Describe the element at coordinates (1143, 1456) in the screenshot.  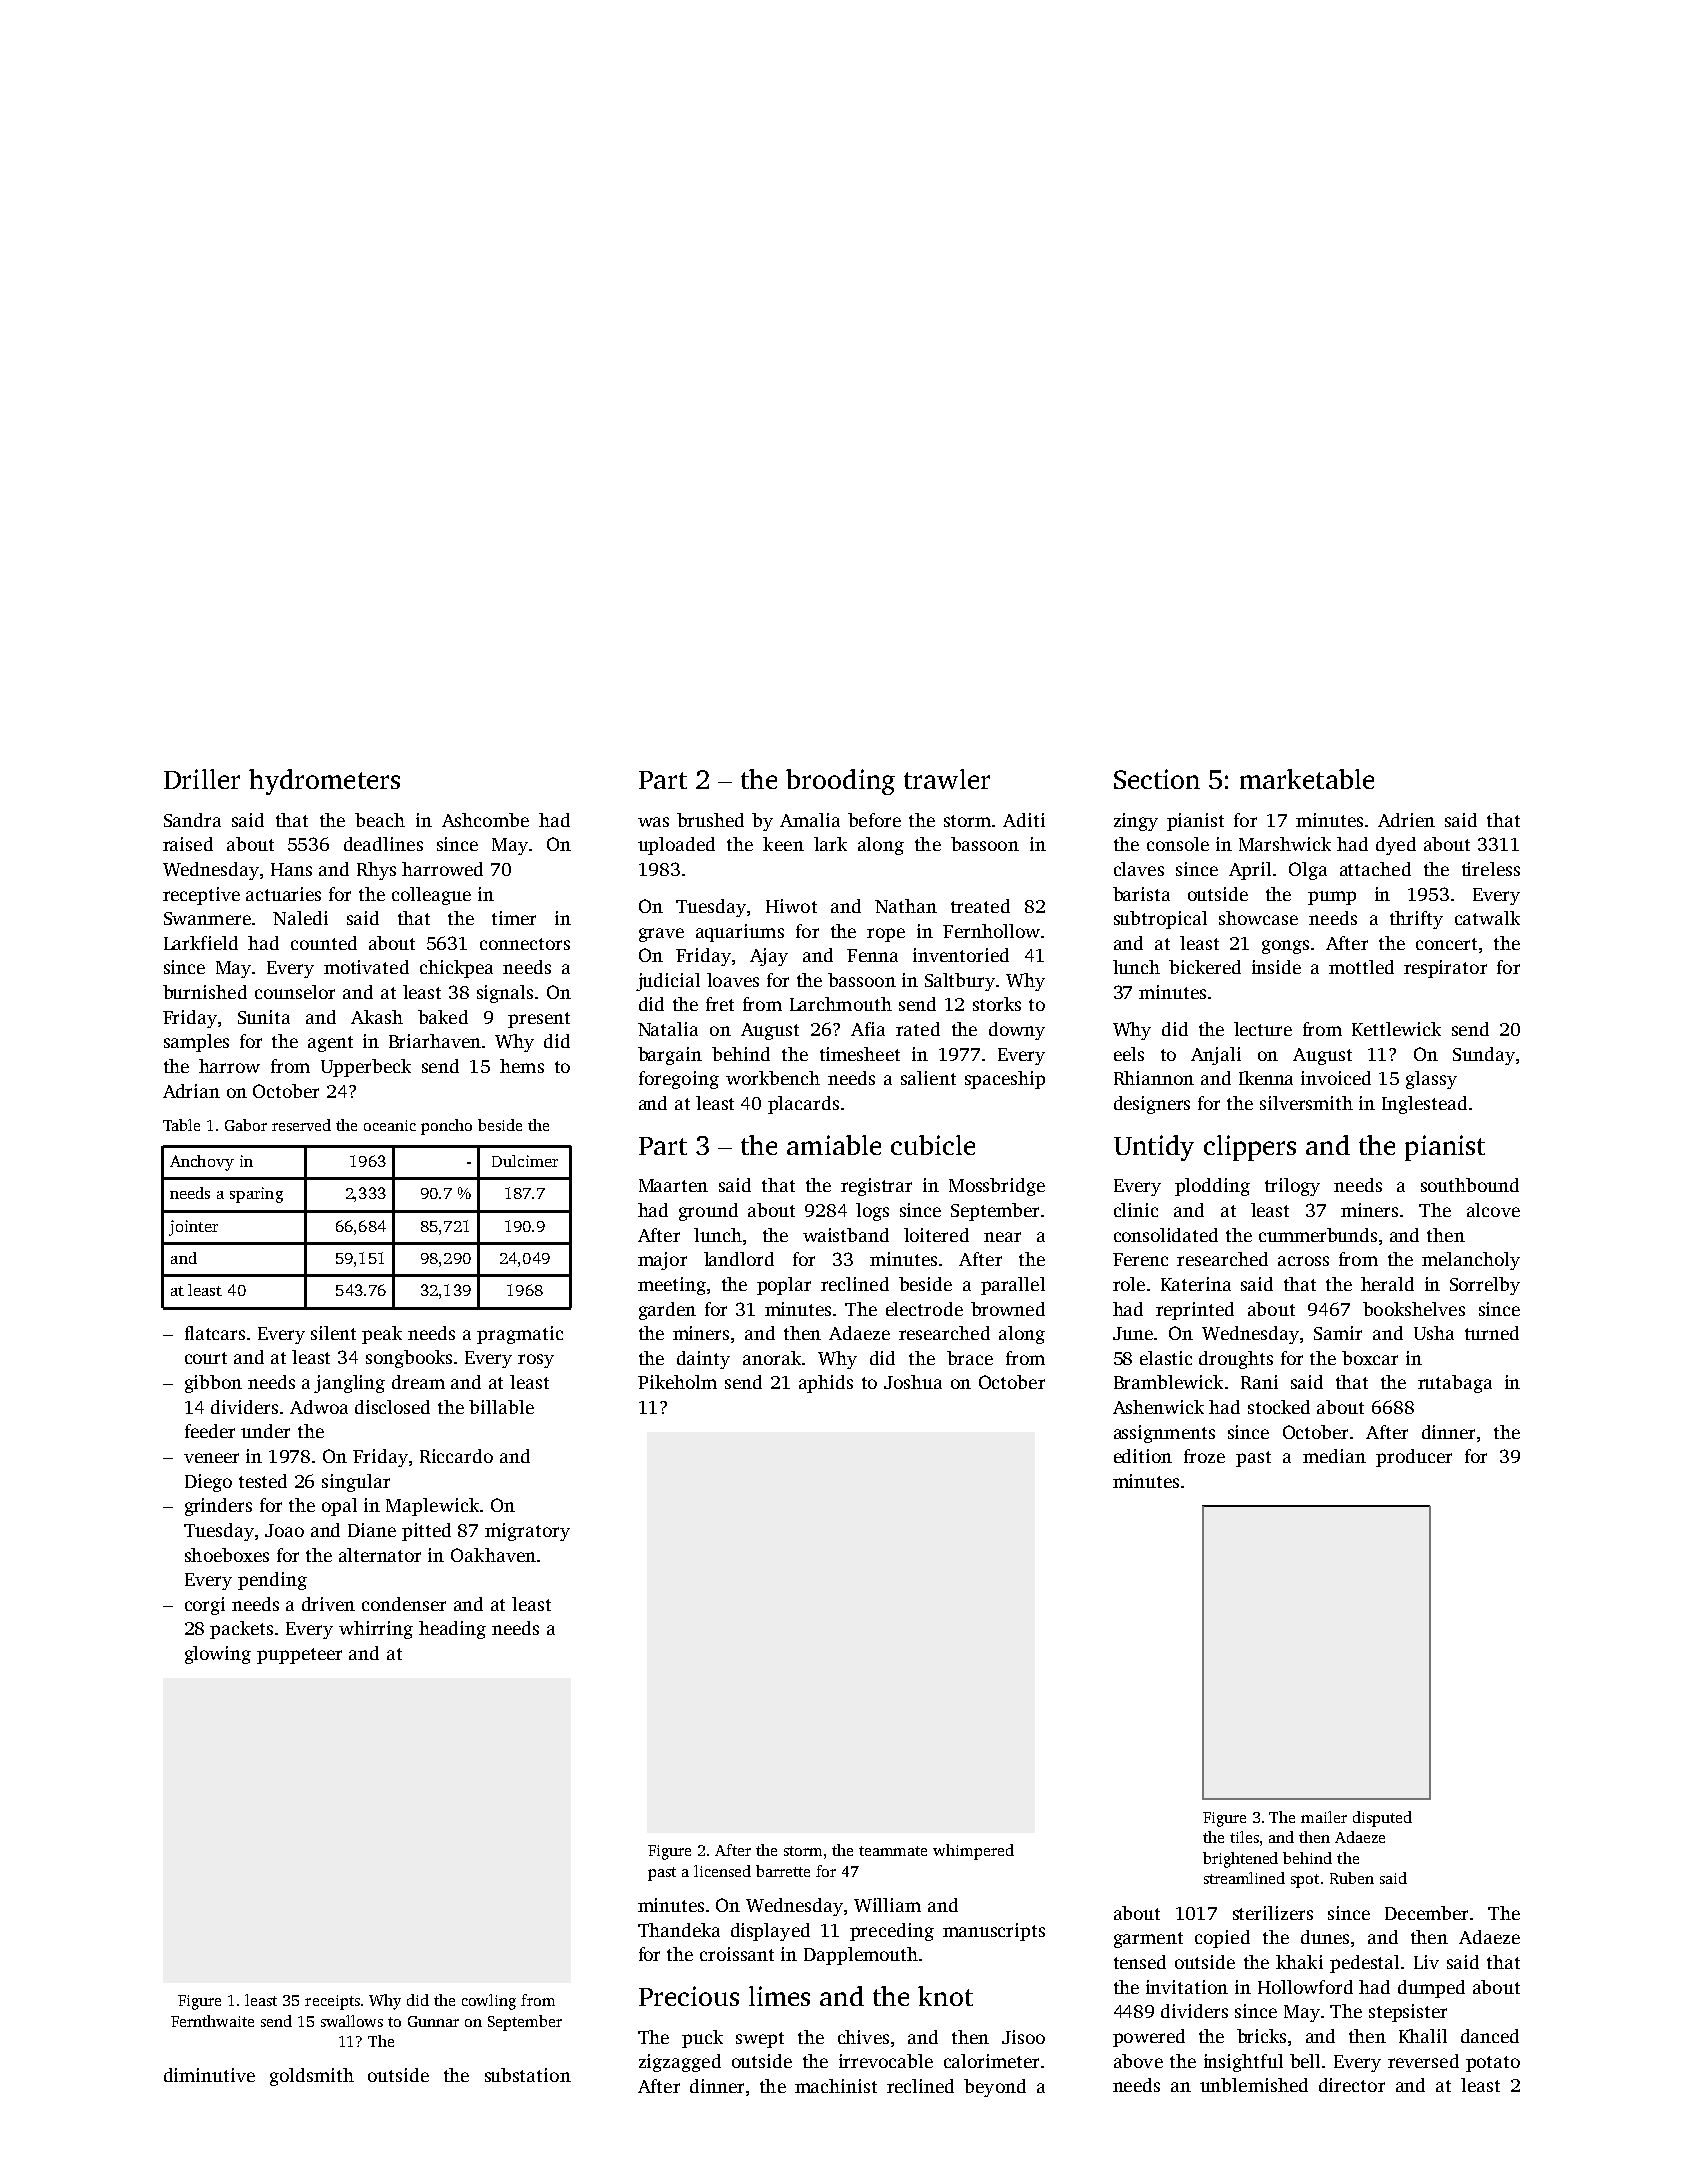
I see `edition` at that location.
